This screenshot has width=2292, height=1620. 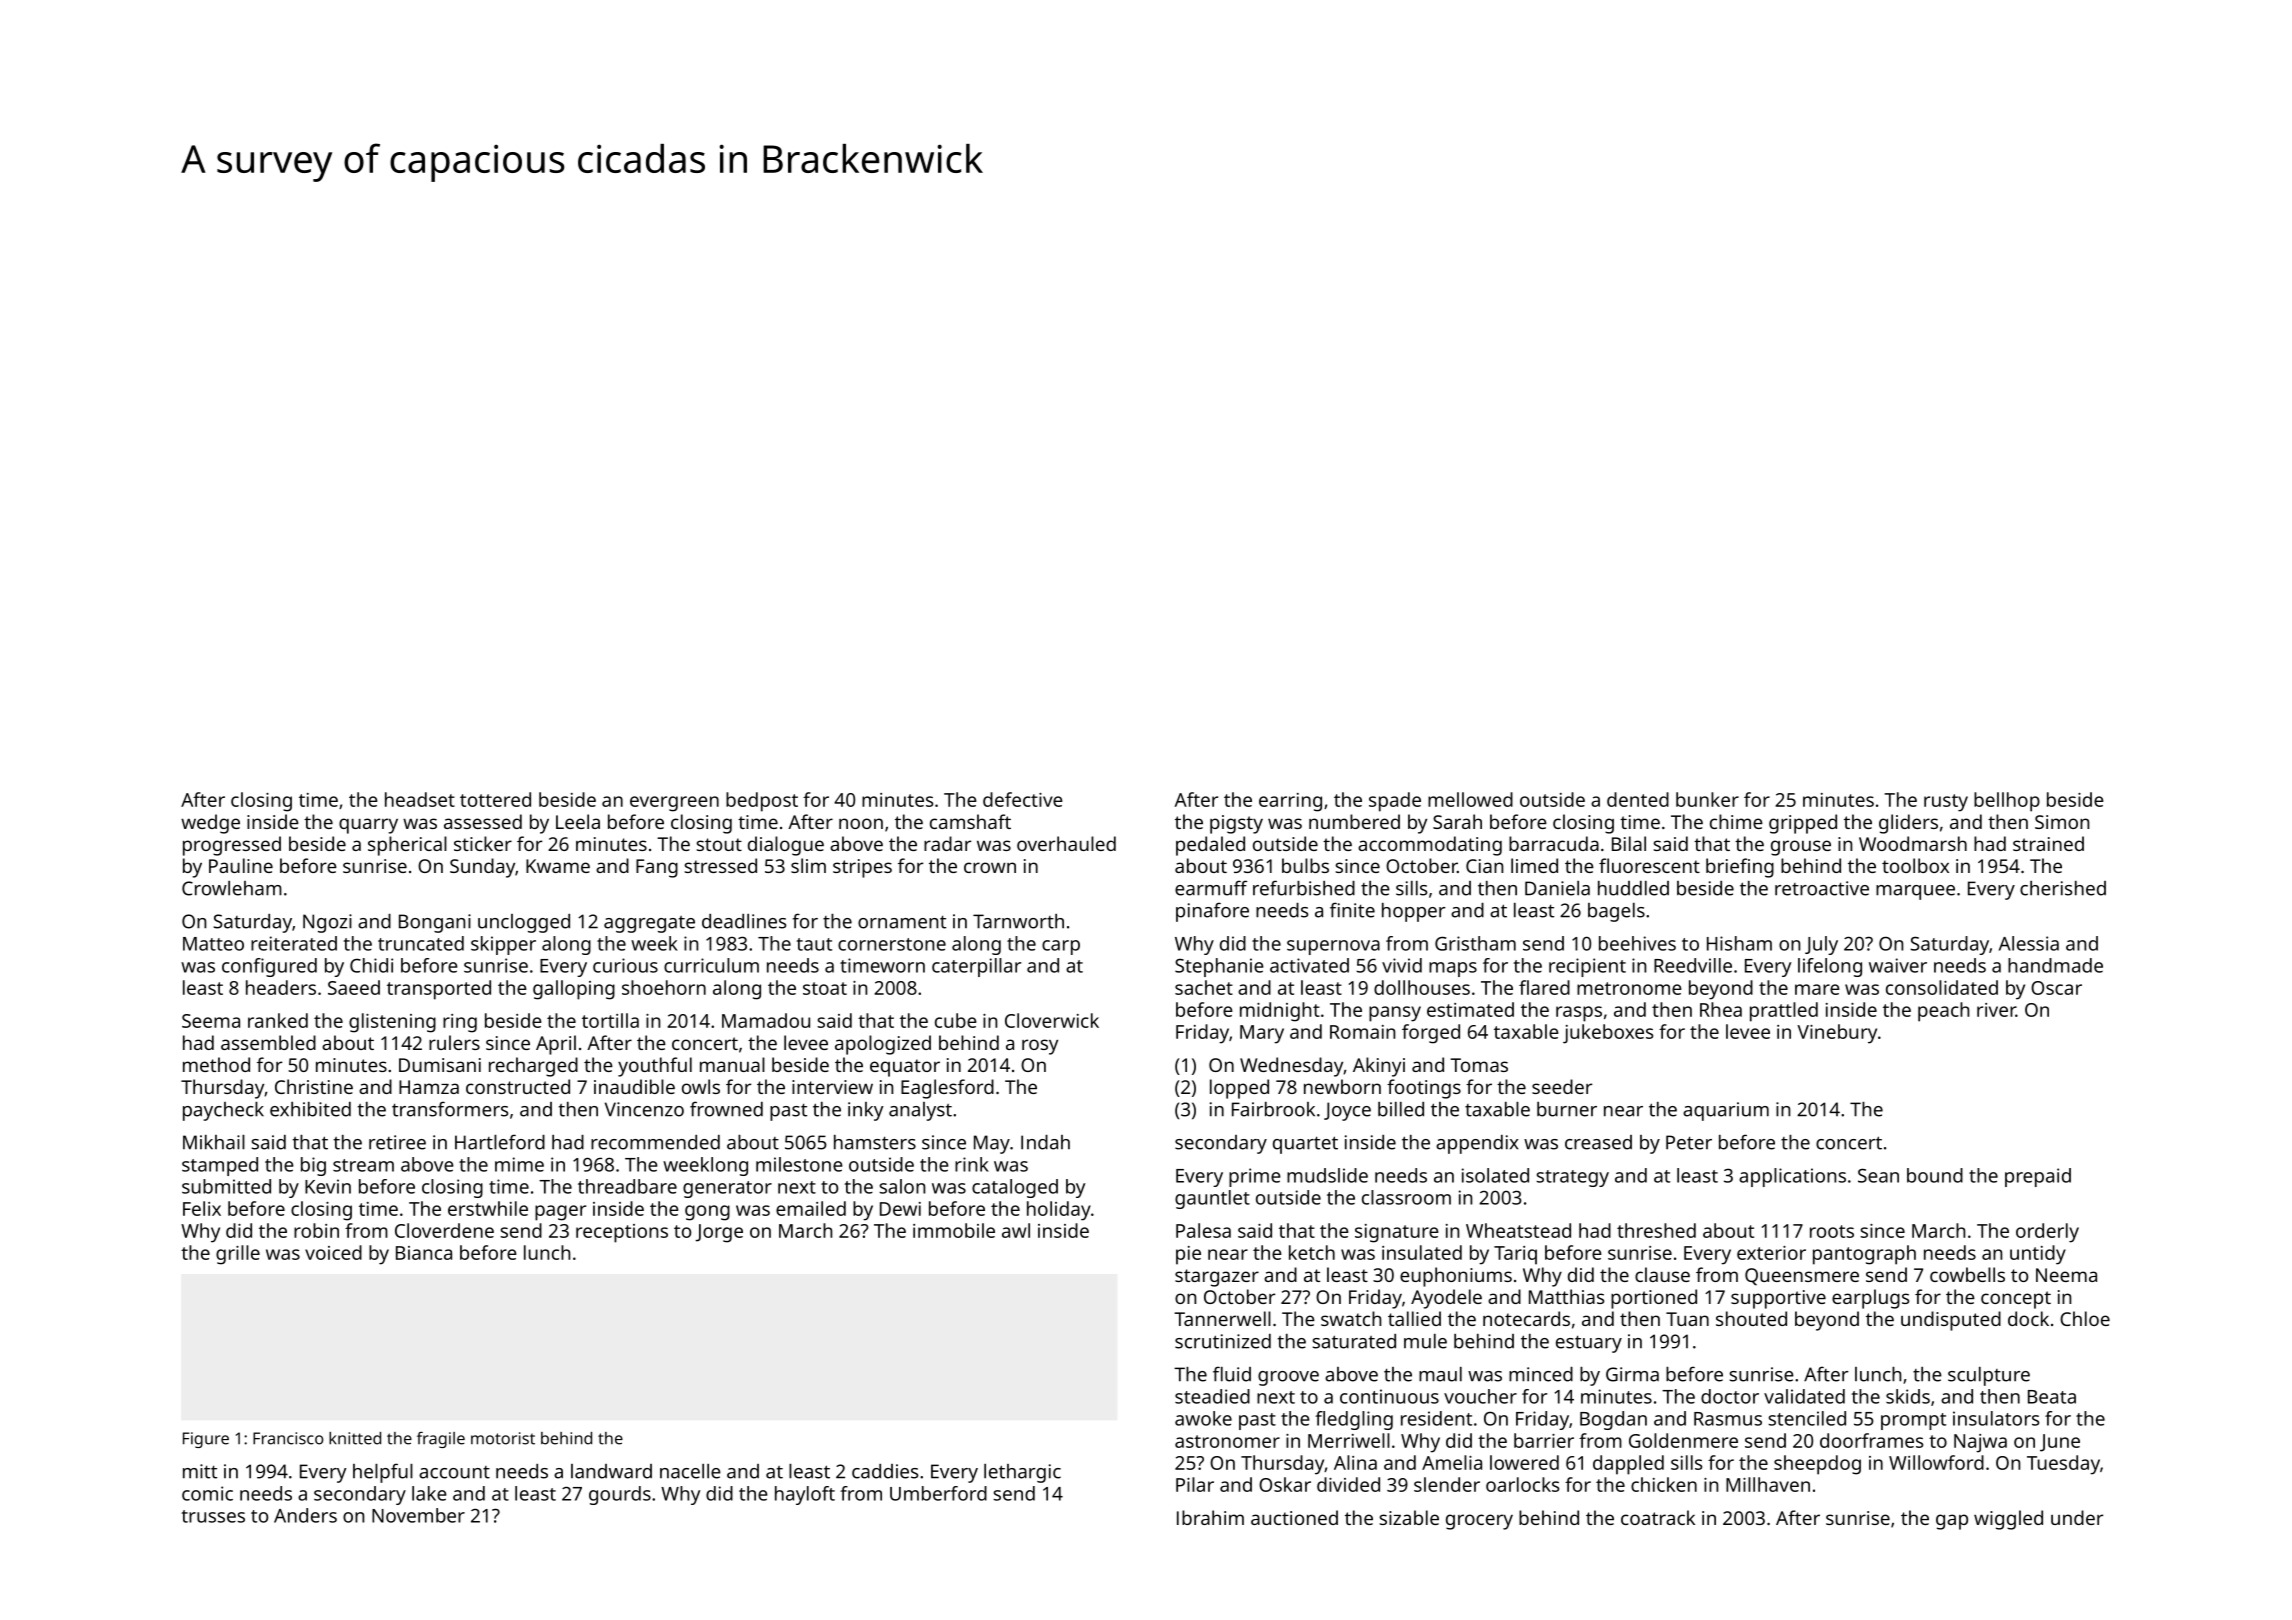 What do you see at coordinates (2047, 1233) in the screenshot?
I see `orderly` at bounding box center [2047, 1233].
